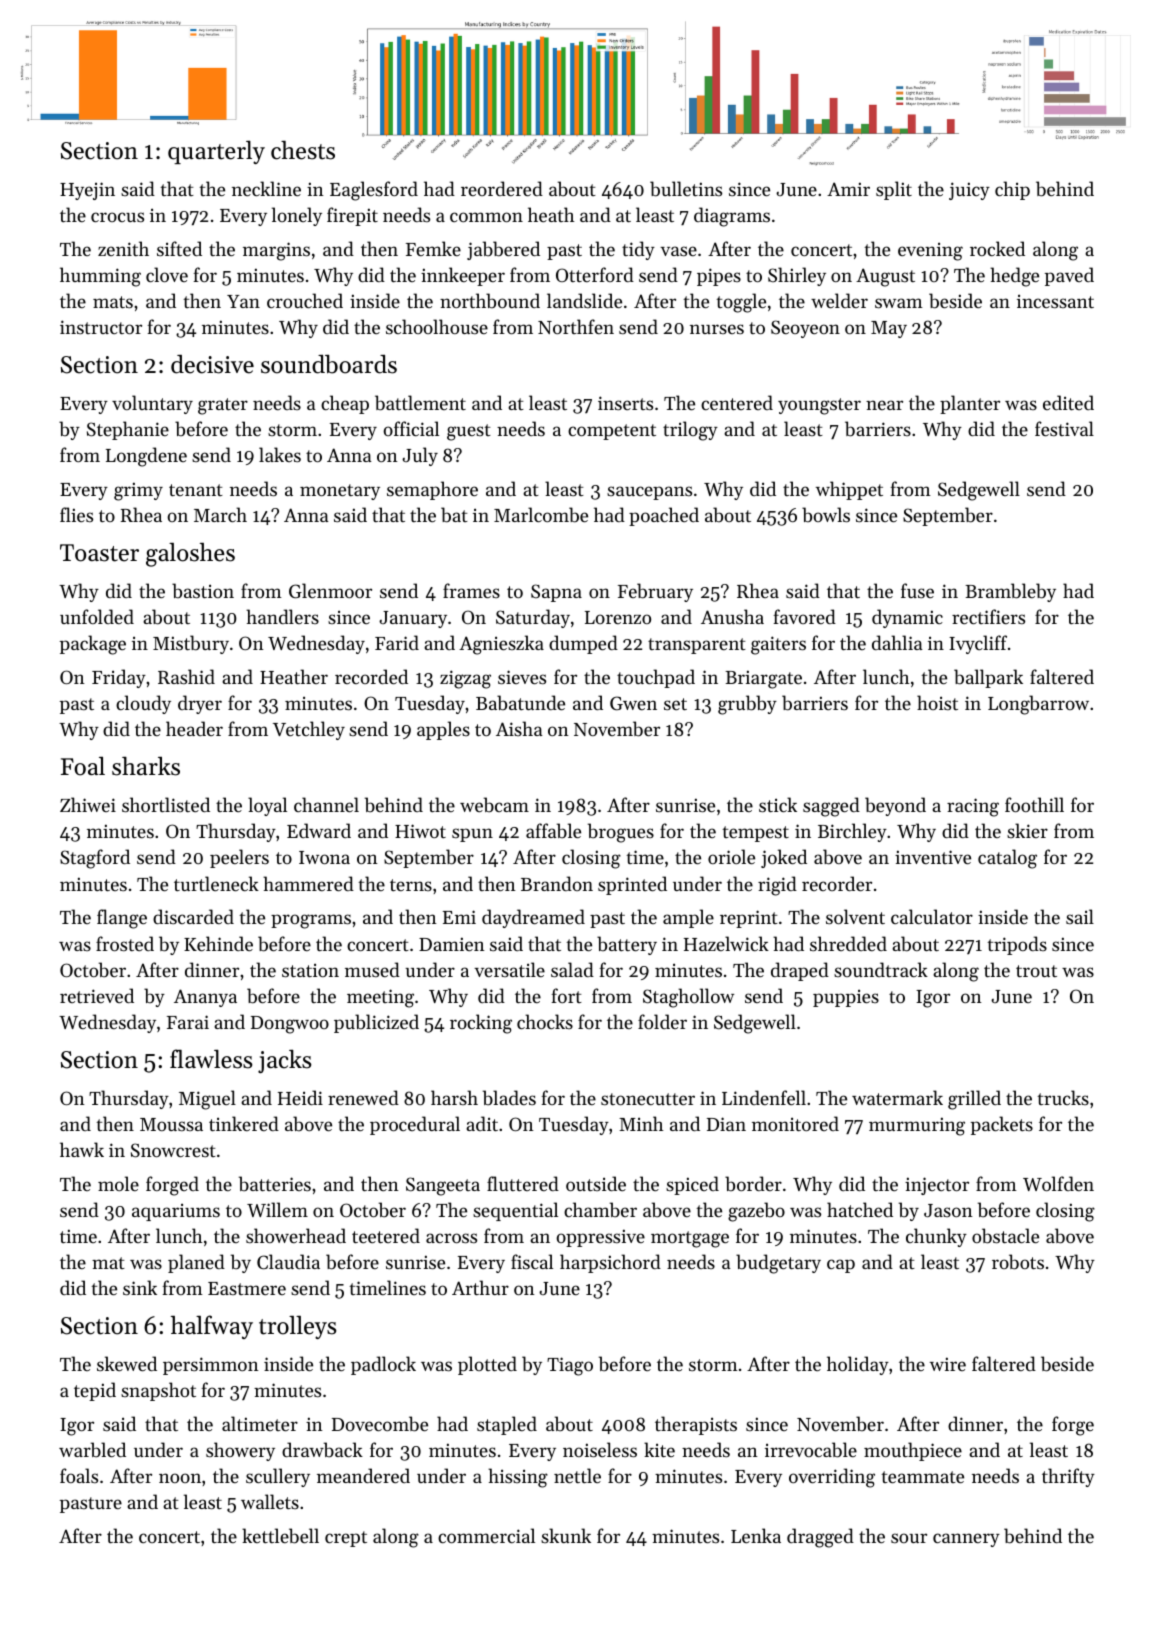  Describe the element at coordinates (92, 1449) in the screenshot. I see `warbled` at that location.
